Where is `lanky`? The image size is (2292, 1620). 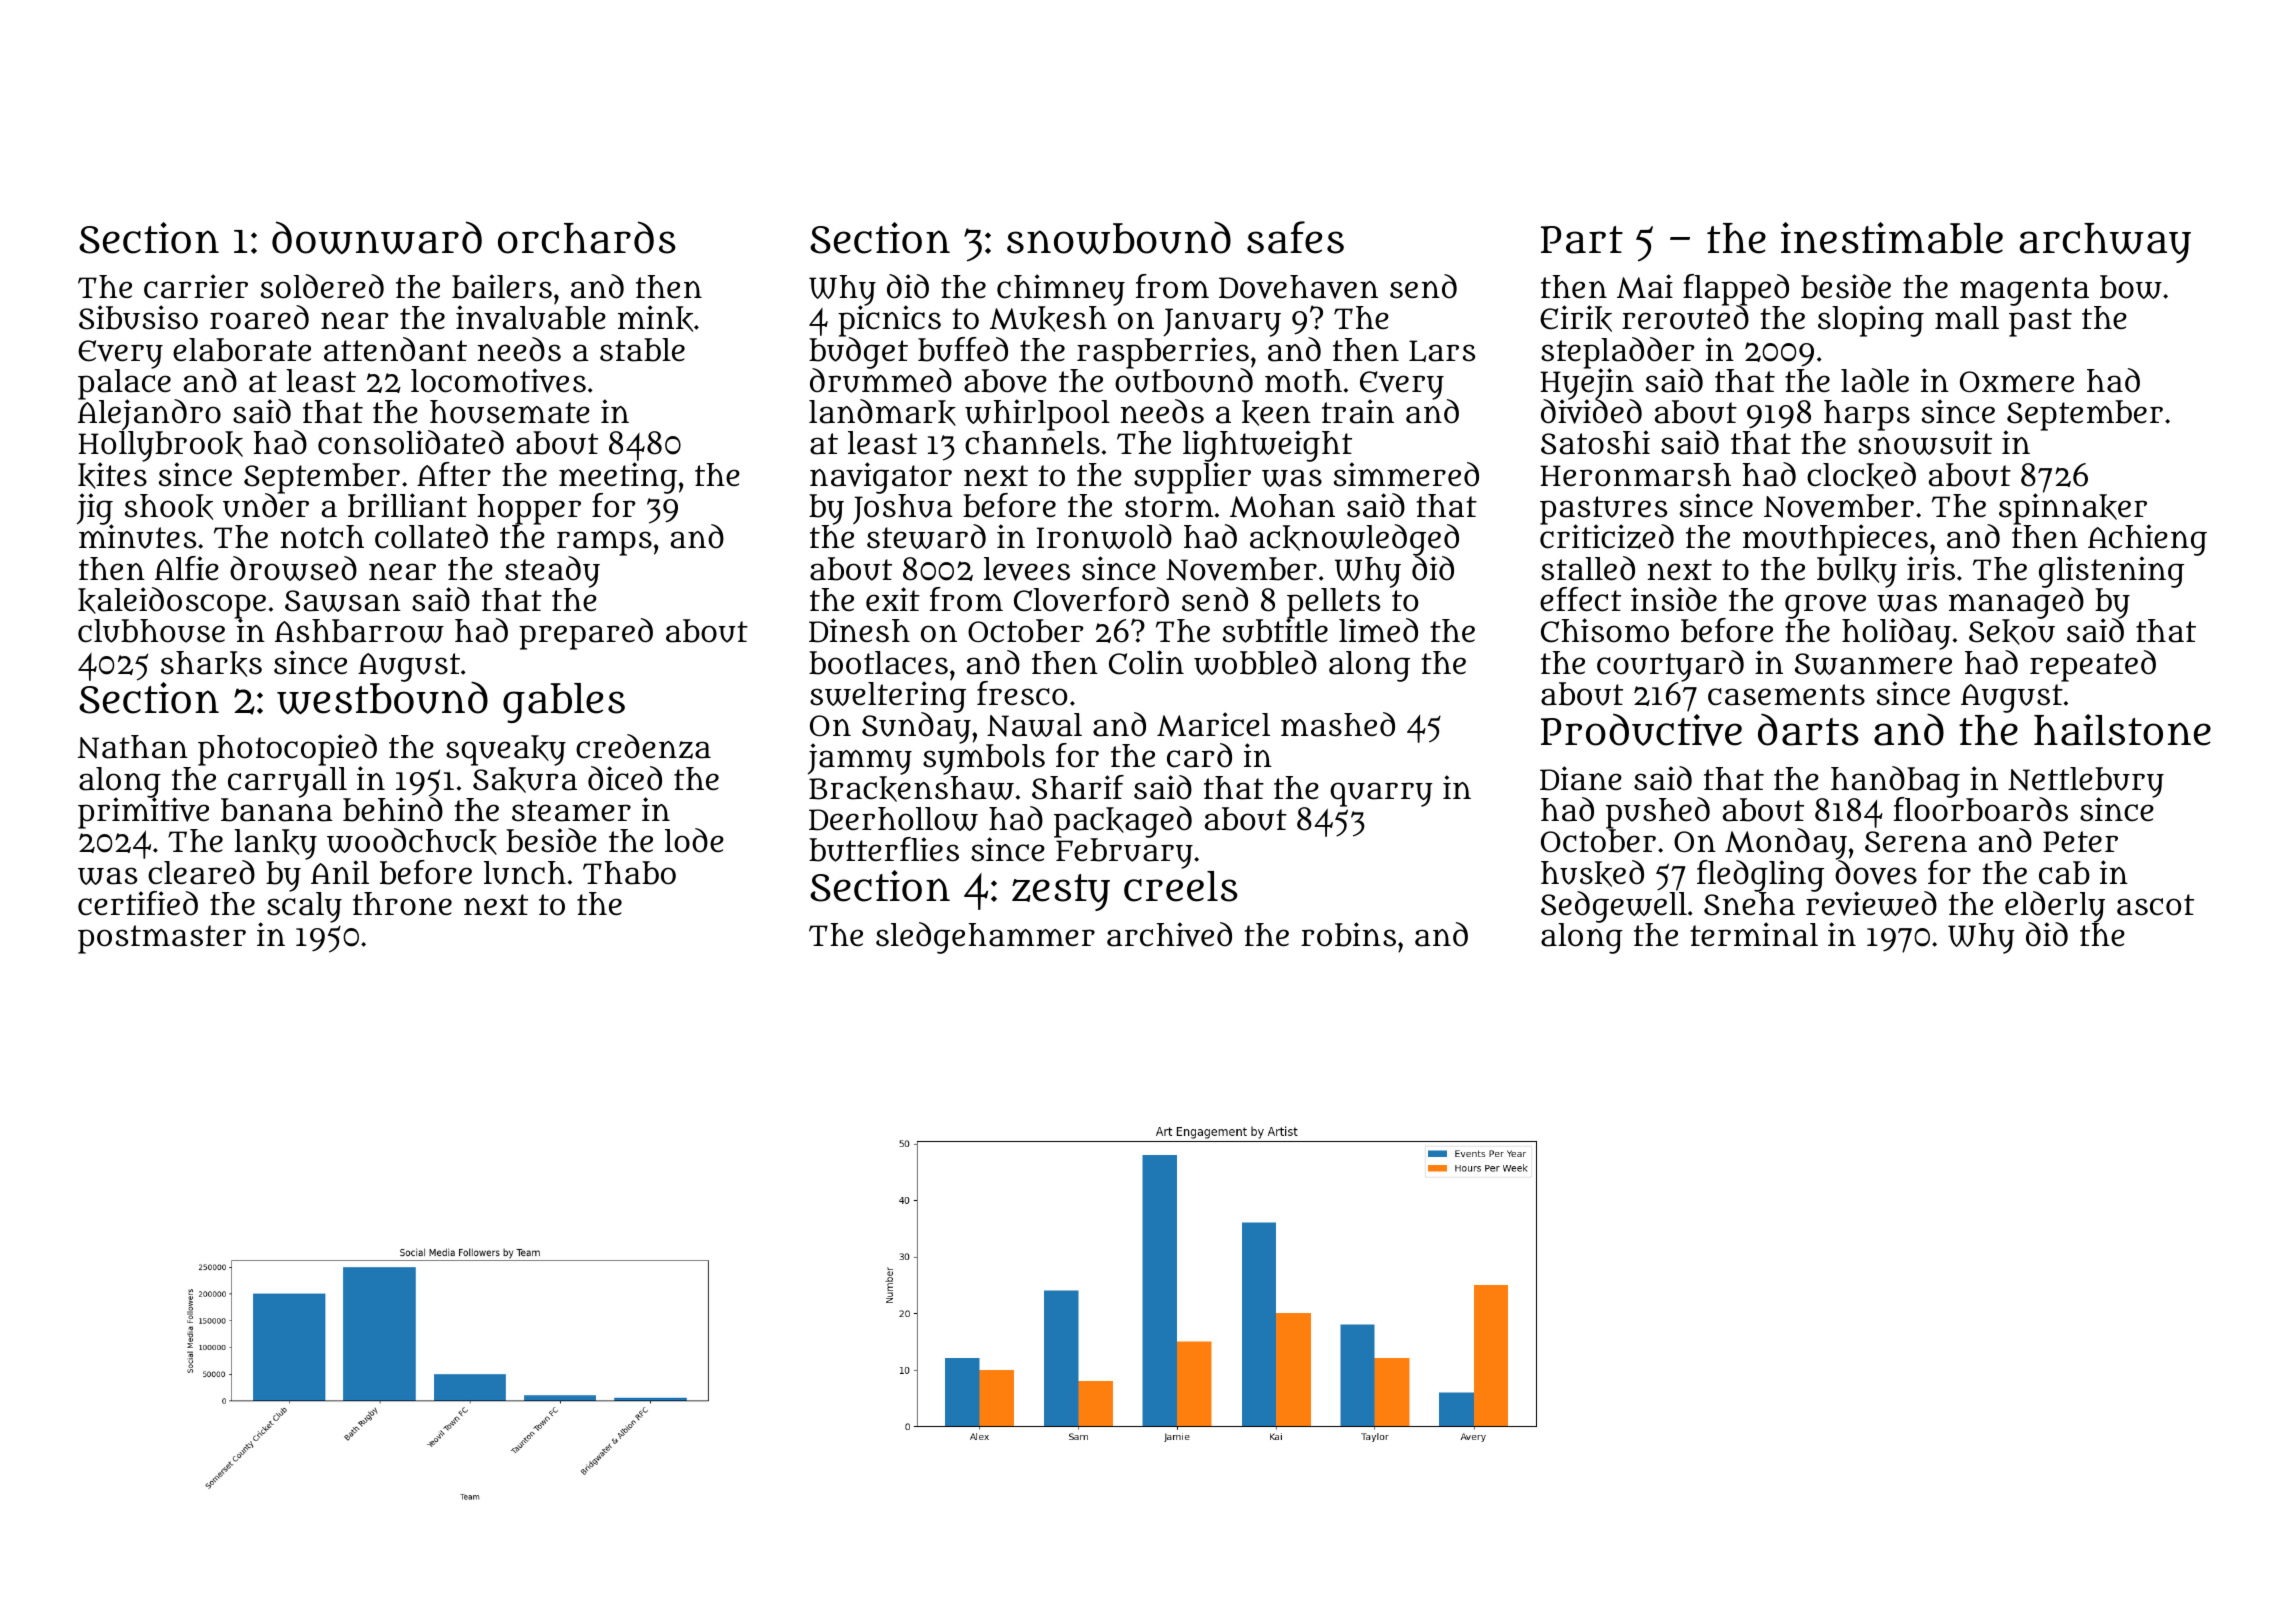 lanky is located at coordinates (275, 844).
